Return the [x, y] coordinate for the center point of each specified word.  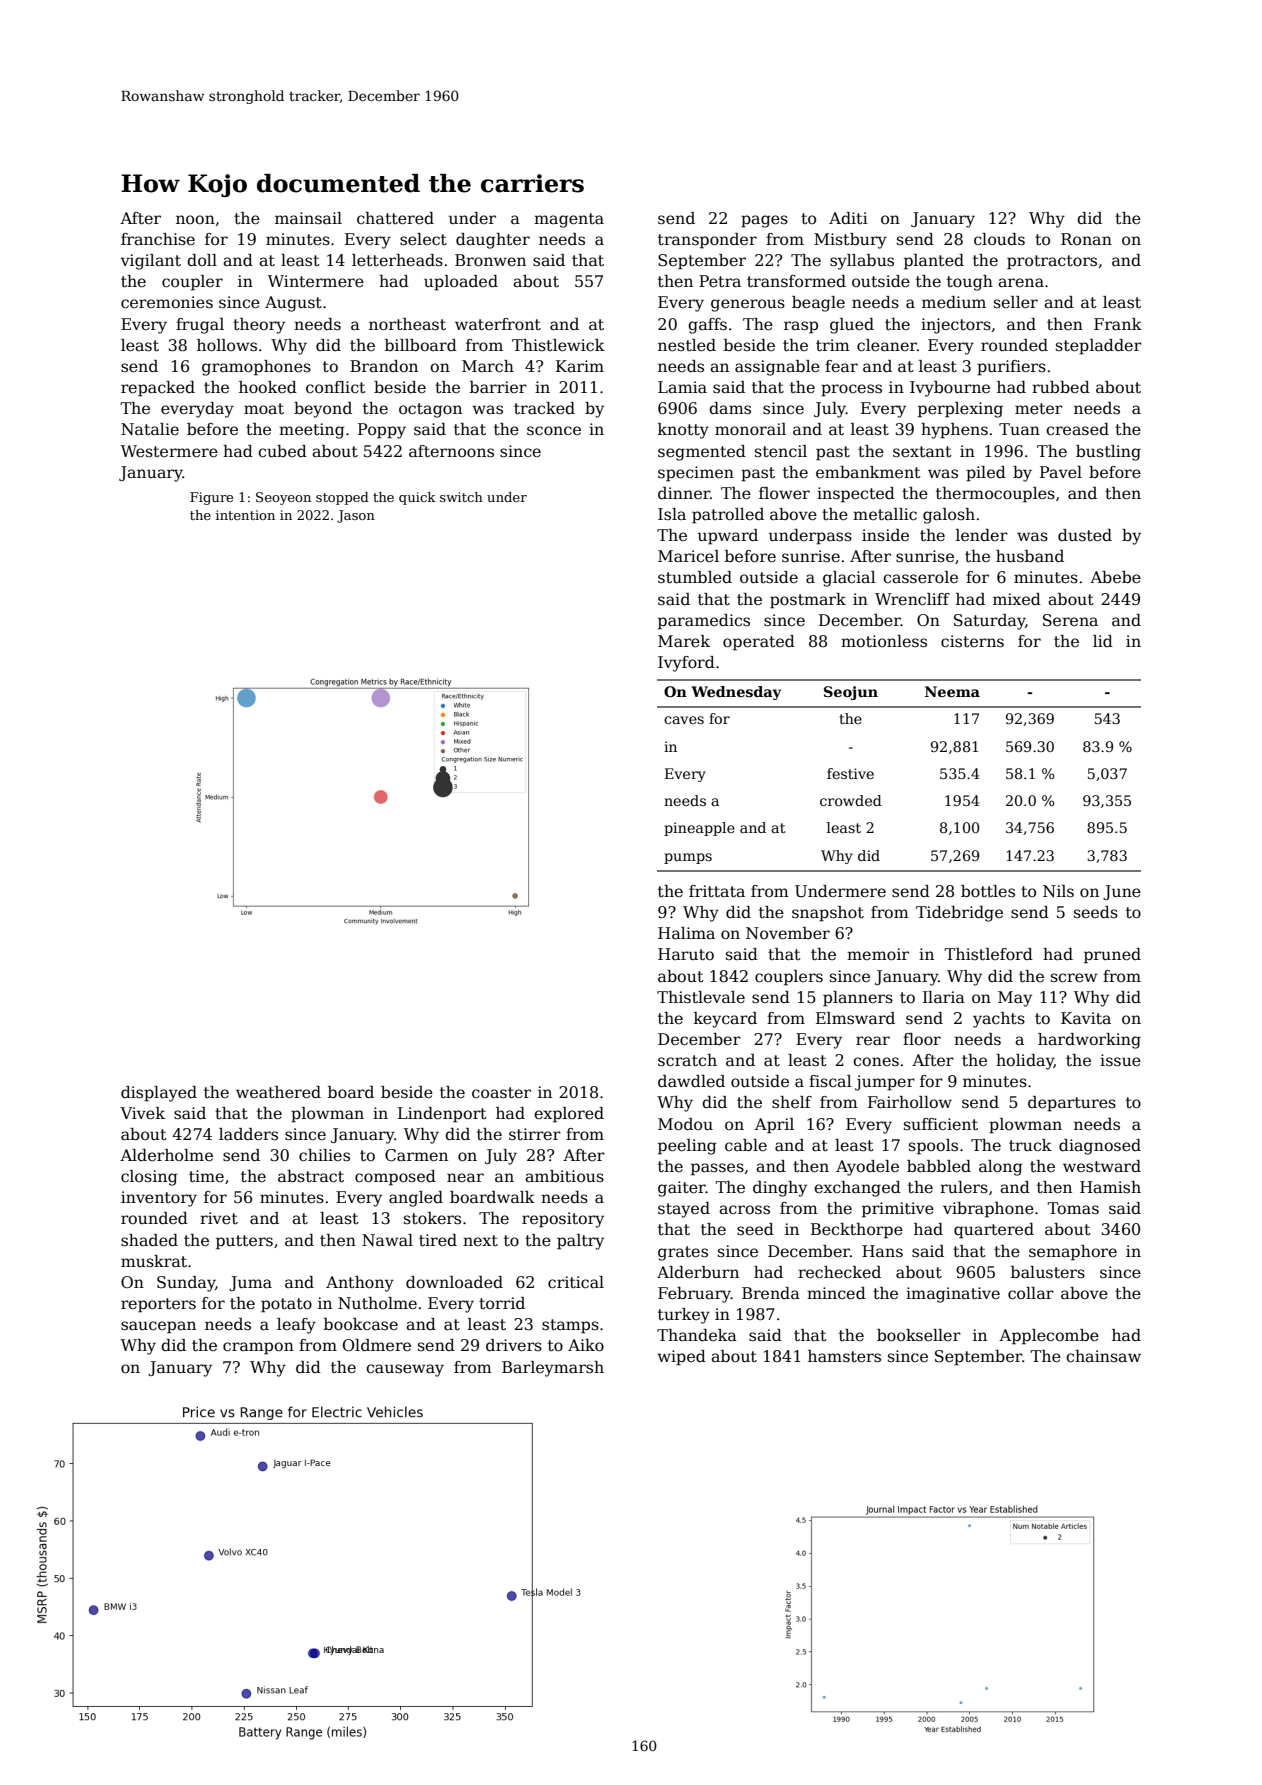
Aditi [848, 218]
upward [728, 537]
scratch [687, 1060]
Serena [1070, 620]
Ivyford [686, 664]
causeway [405, 1370]
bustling [1108, 453]
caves [684, 720]
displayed [159, 1094]
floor [922, 1039]
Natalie [150, 429]
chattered [395, 218]
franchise [158, 239]
